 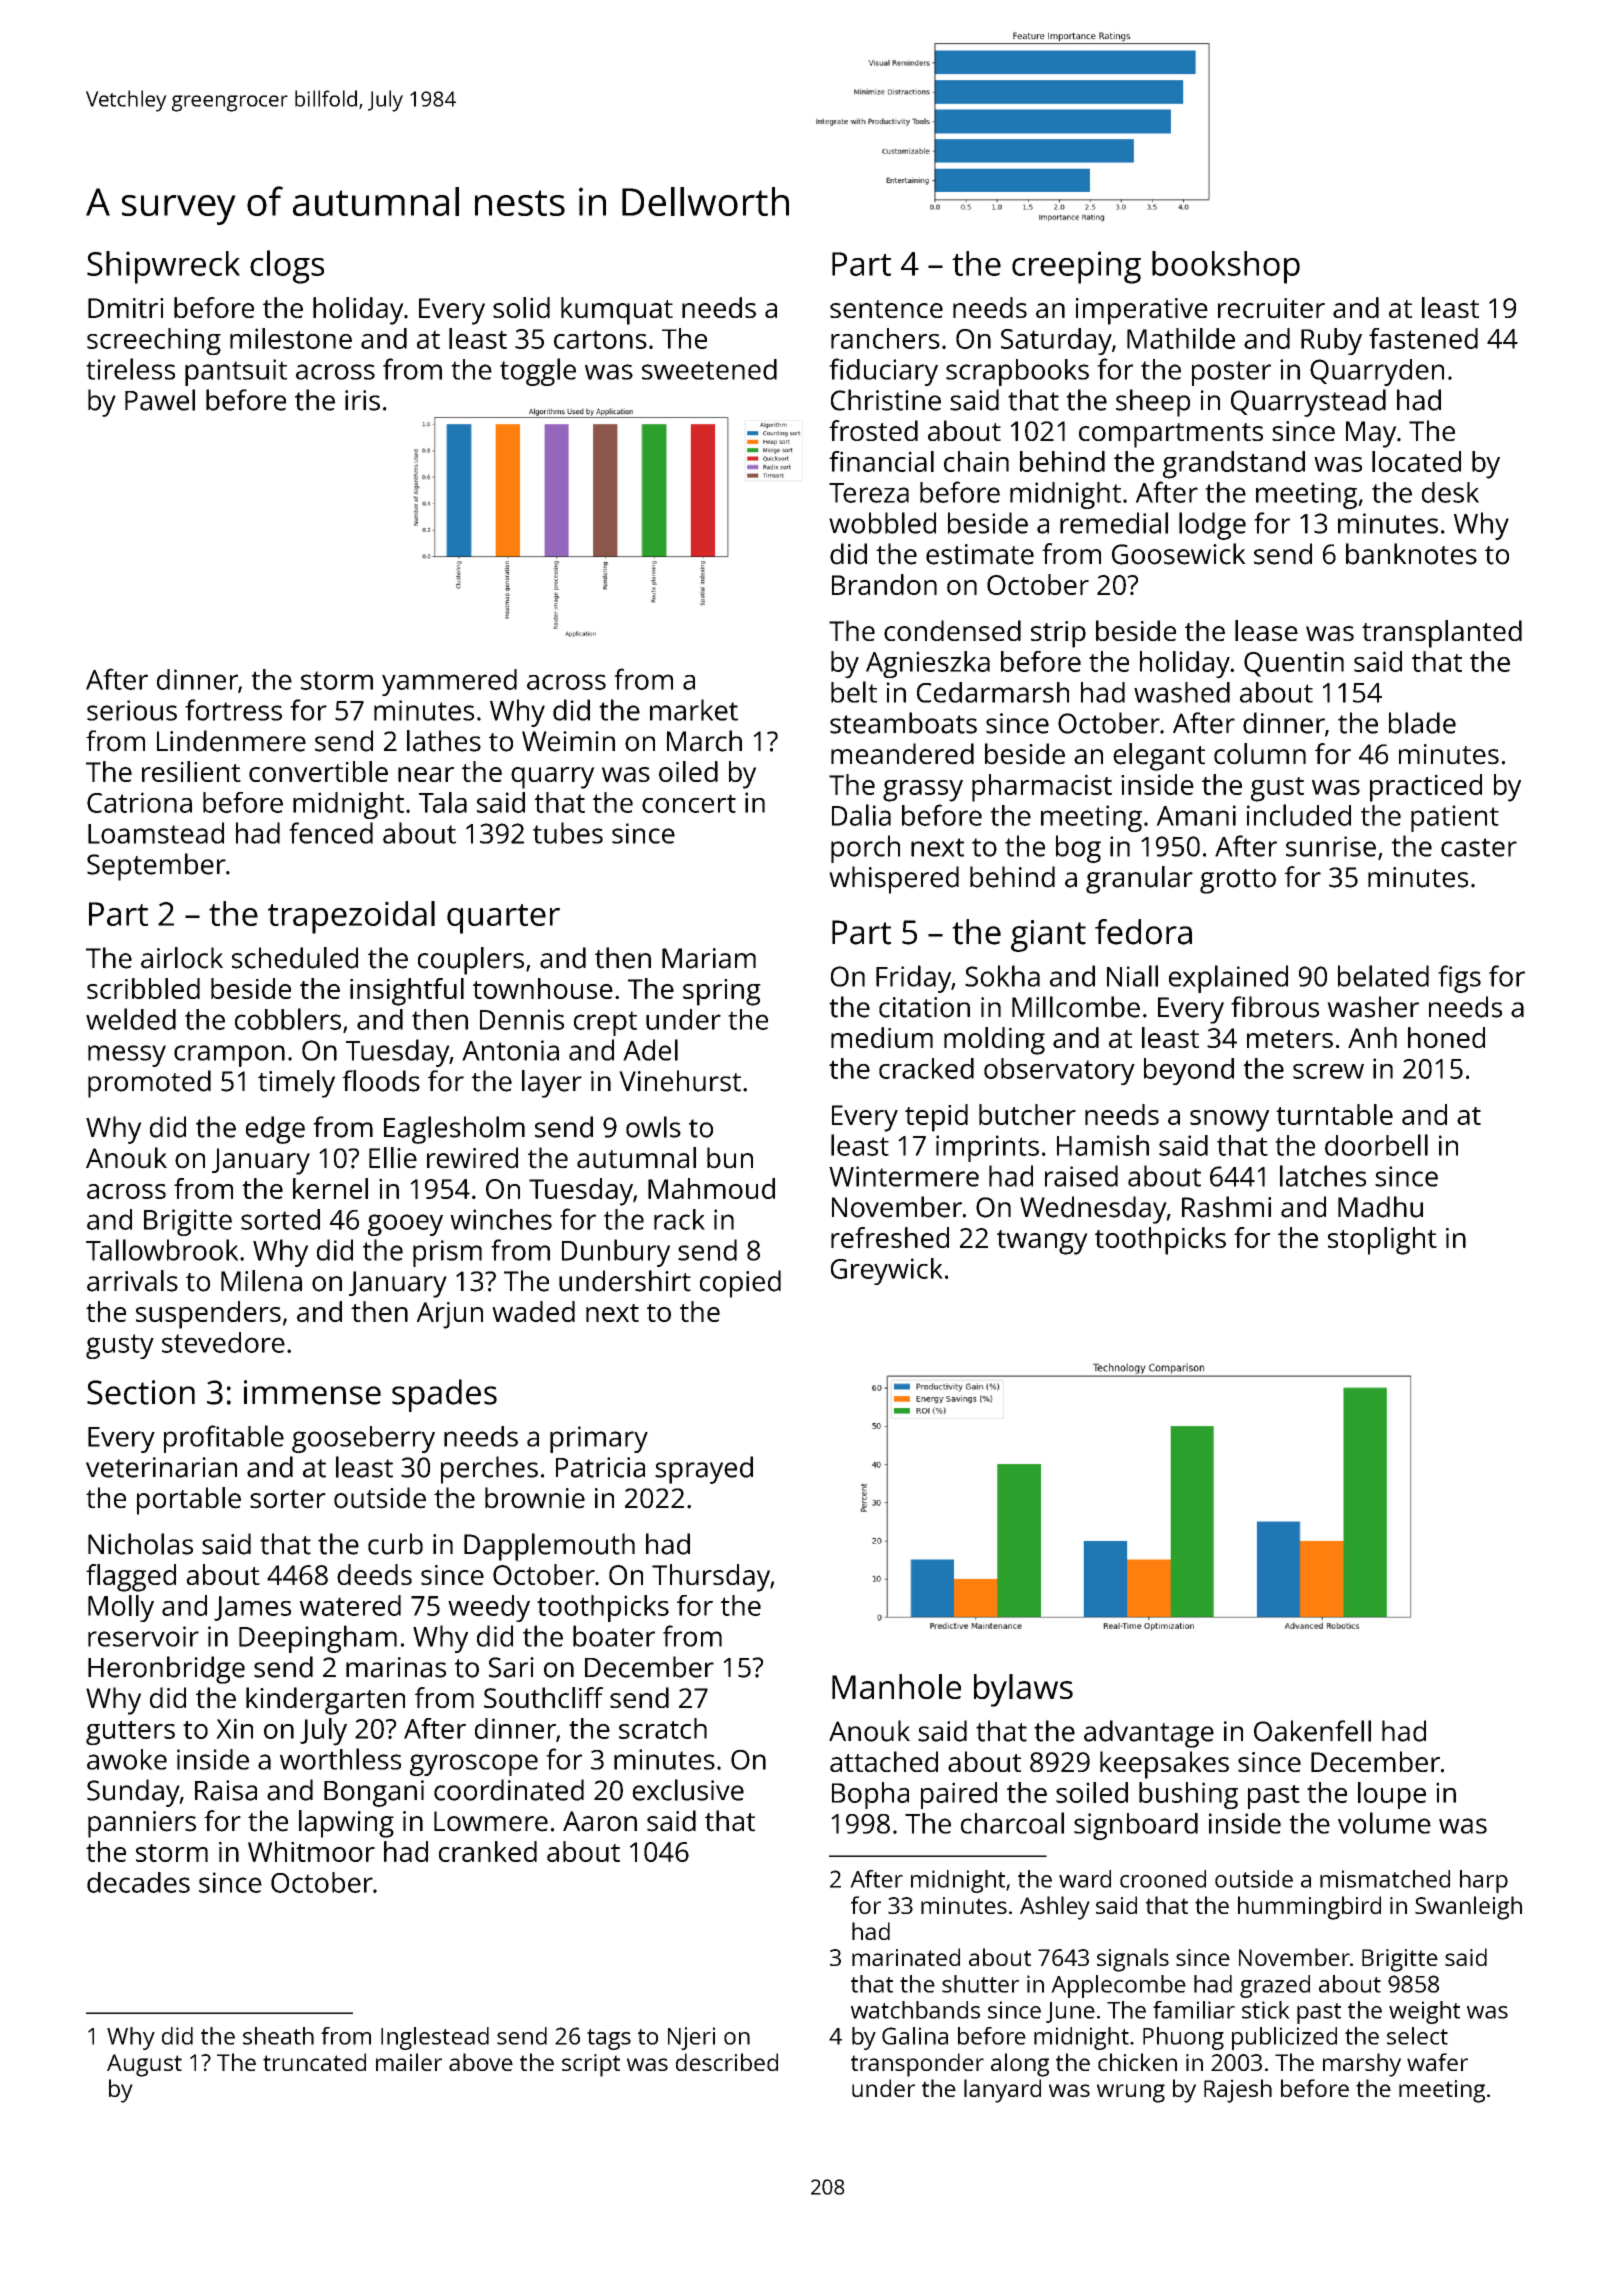 What do you see at coordinates (130, 1733) in the document?
I see `gutters` at bounding box center [130, 1733].
